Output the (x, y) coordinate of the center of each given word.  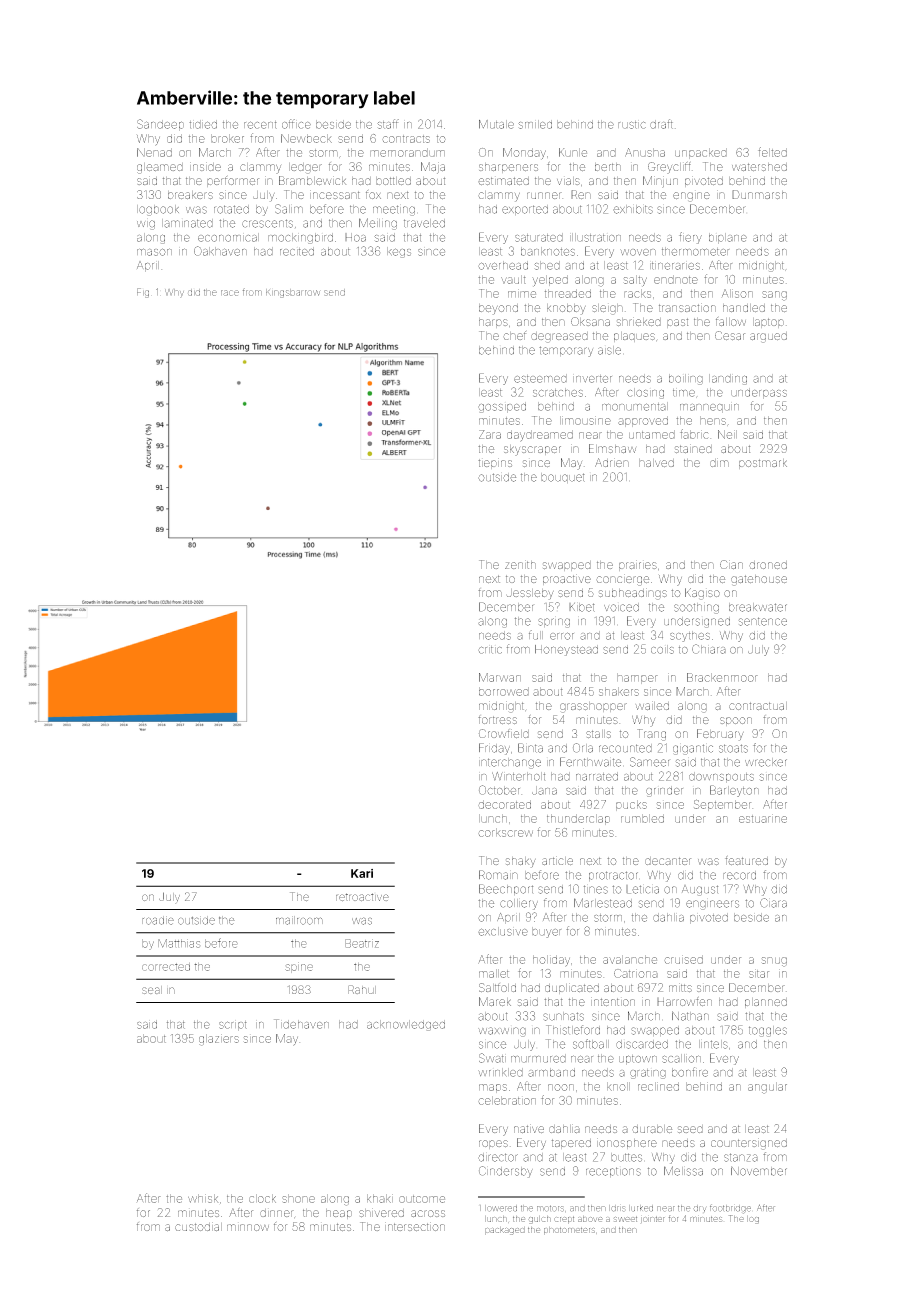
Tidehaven (301, 1024)
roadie (158, 920)
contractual (758, 706)
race (230, 293)
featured (746, 860)
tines (596, 889)
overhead (503, 265)
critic (490, 650)
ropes (493, 1144)
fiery (690, 238)
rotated (231, 209)
